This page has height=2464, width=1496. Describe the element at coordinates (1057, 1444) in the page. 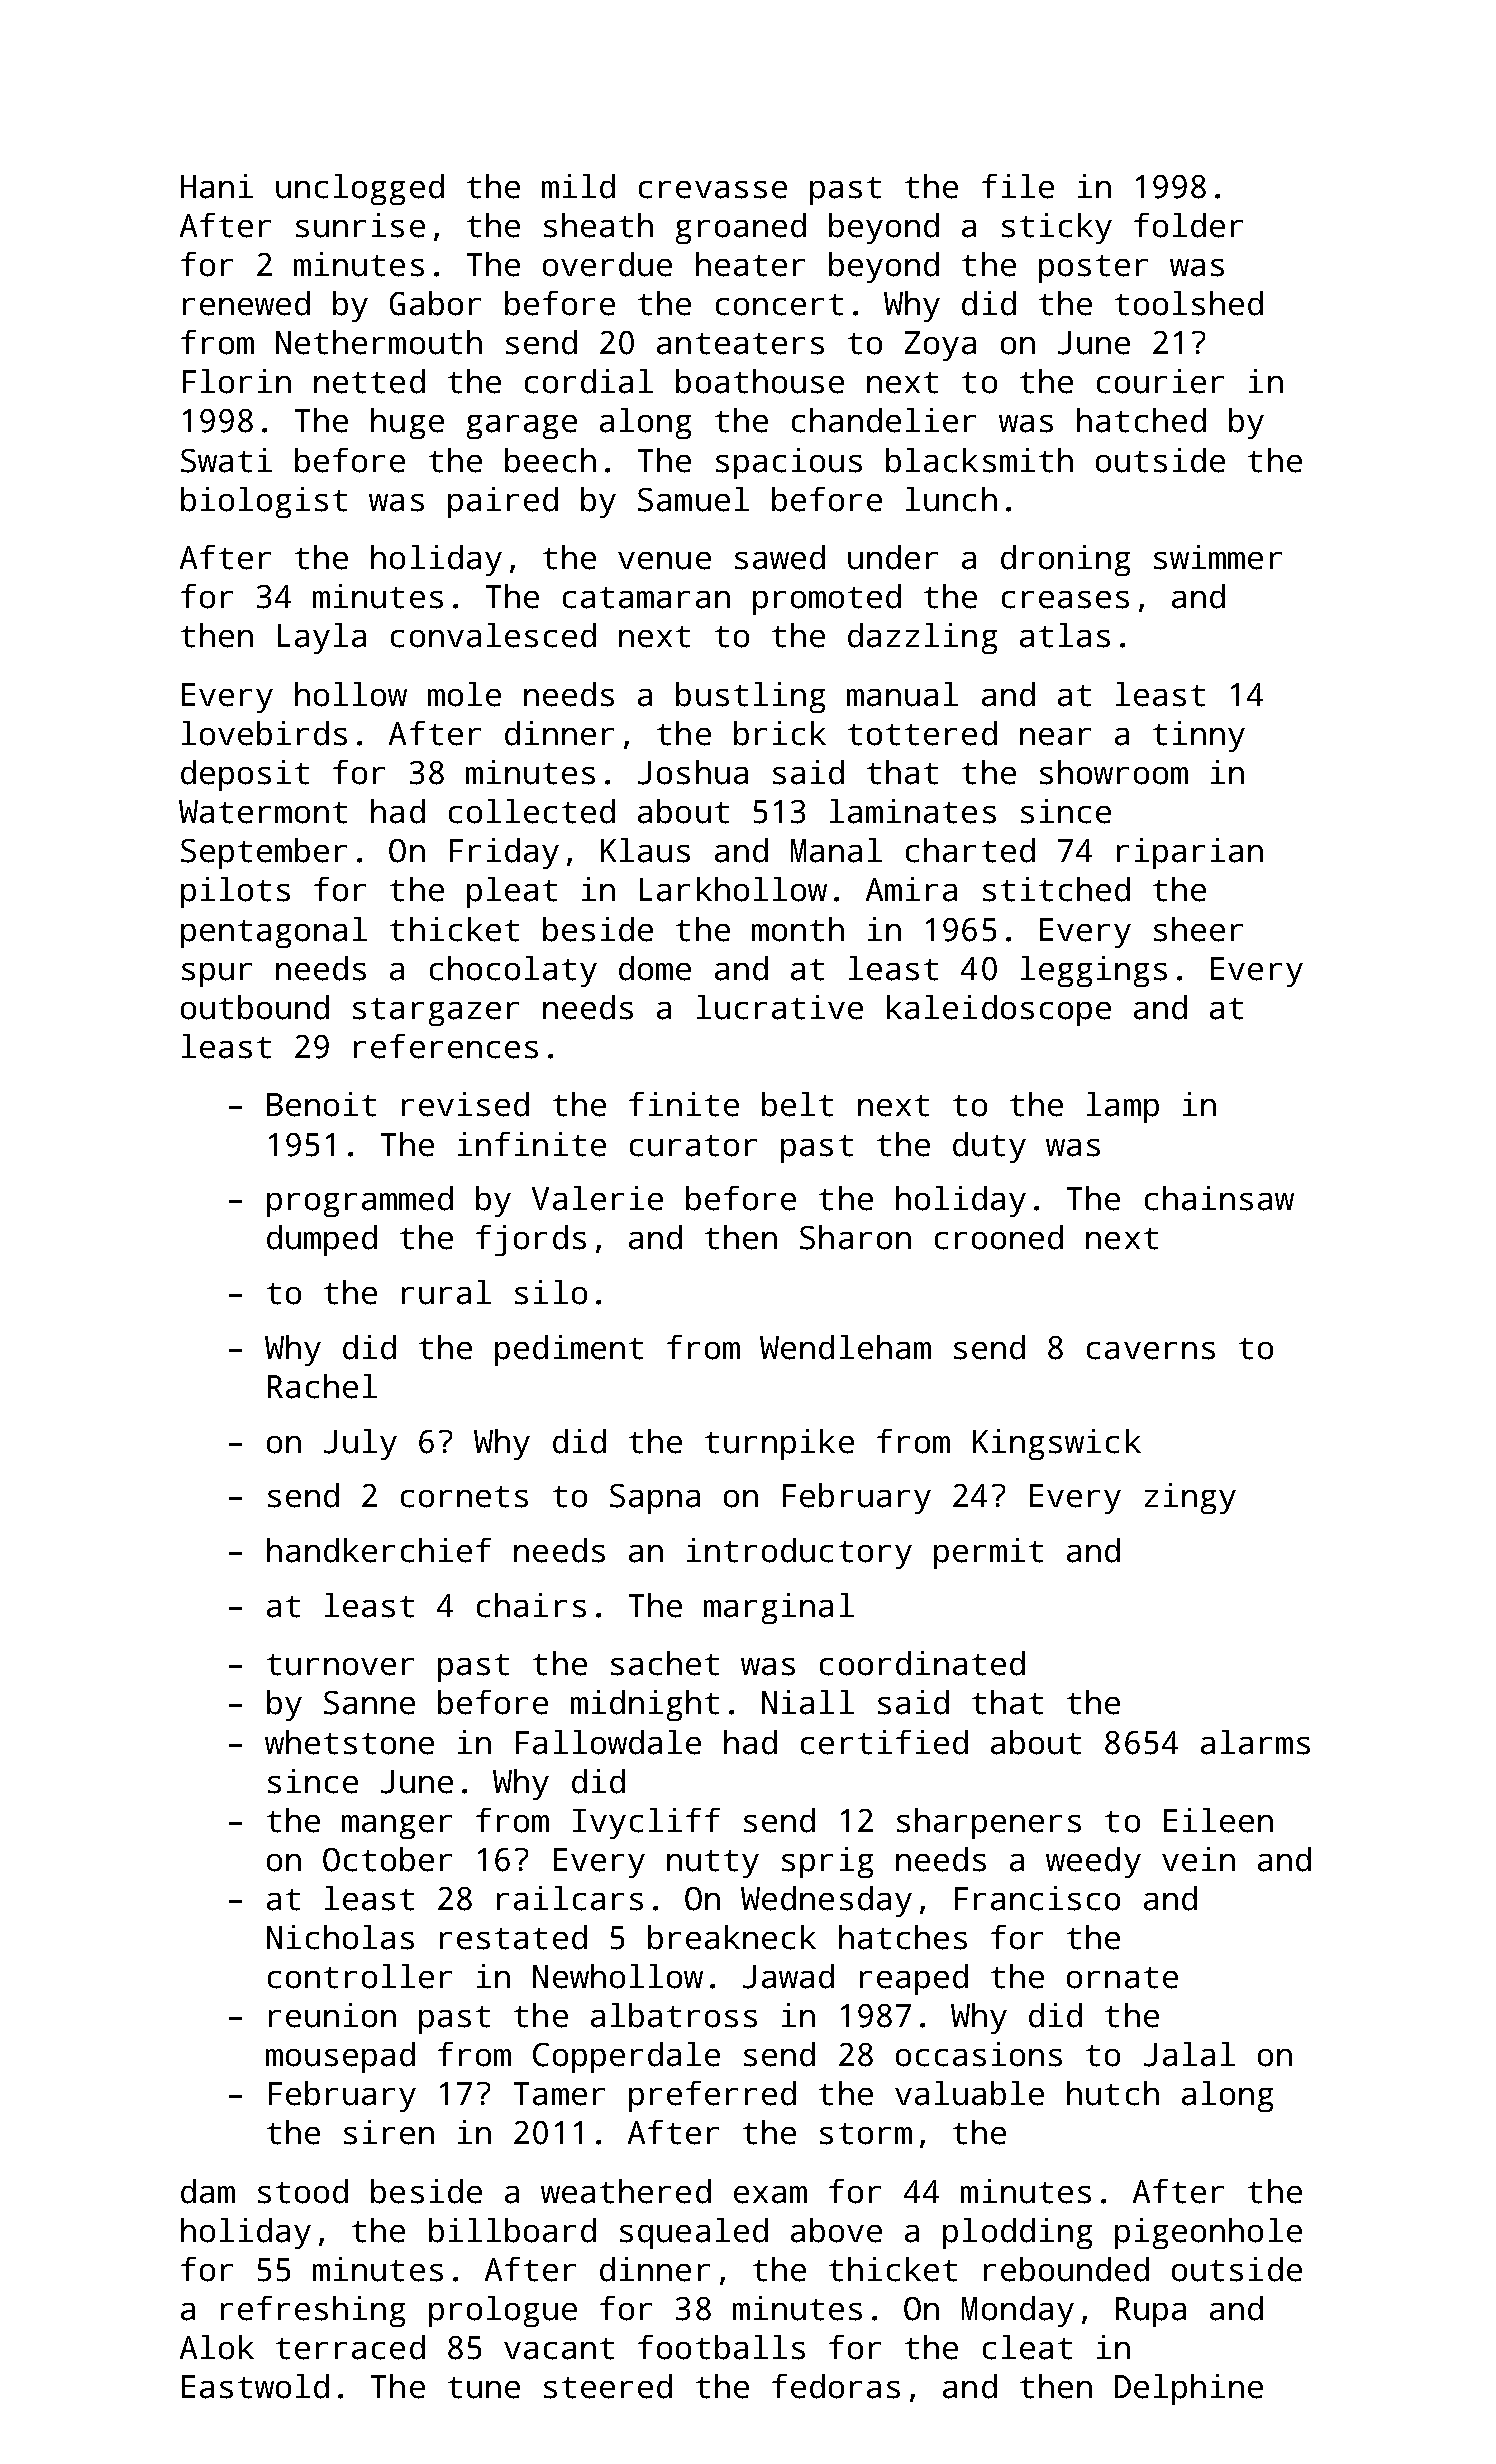

I see `Kingswick` at that location.
